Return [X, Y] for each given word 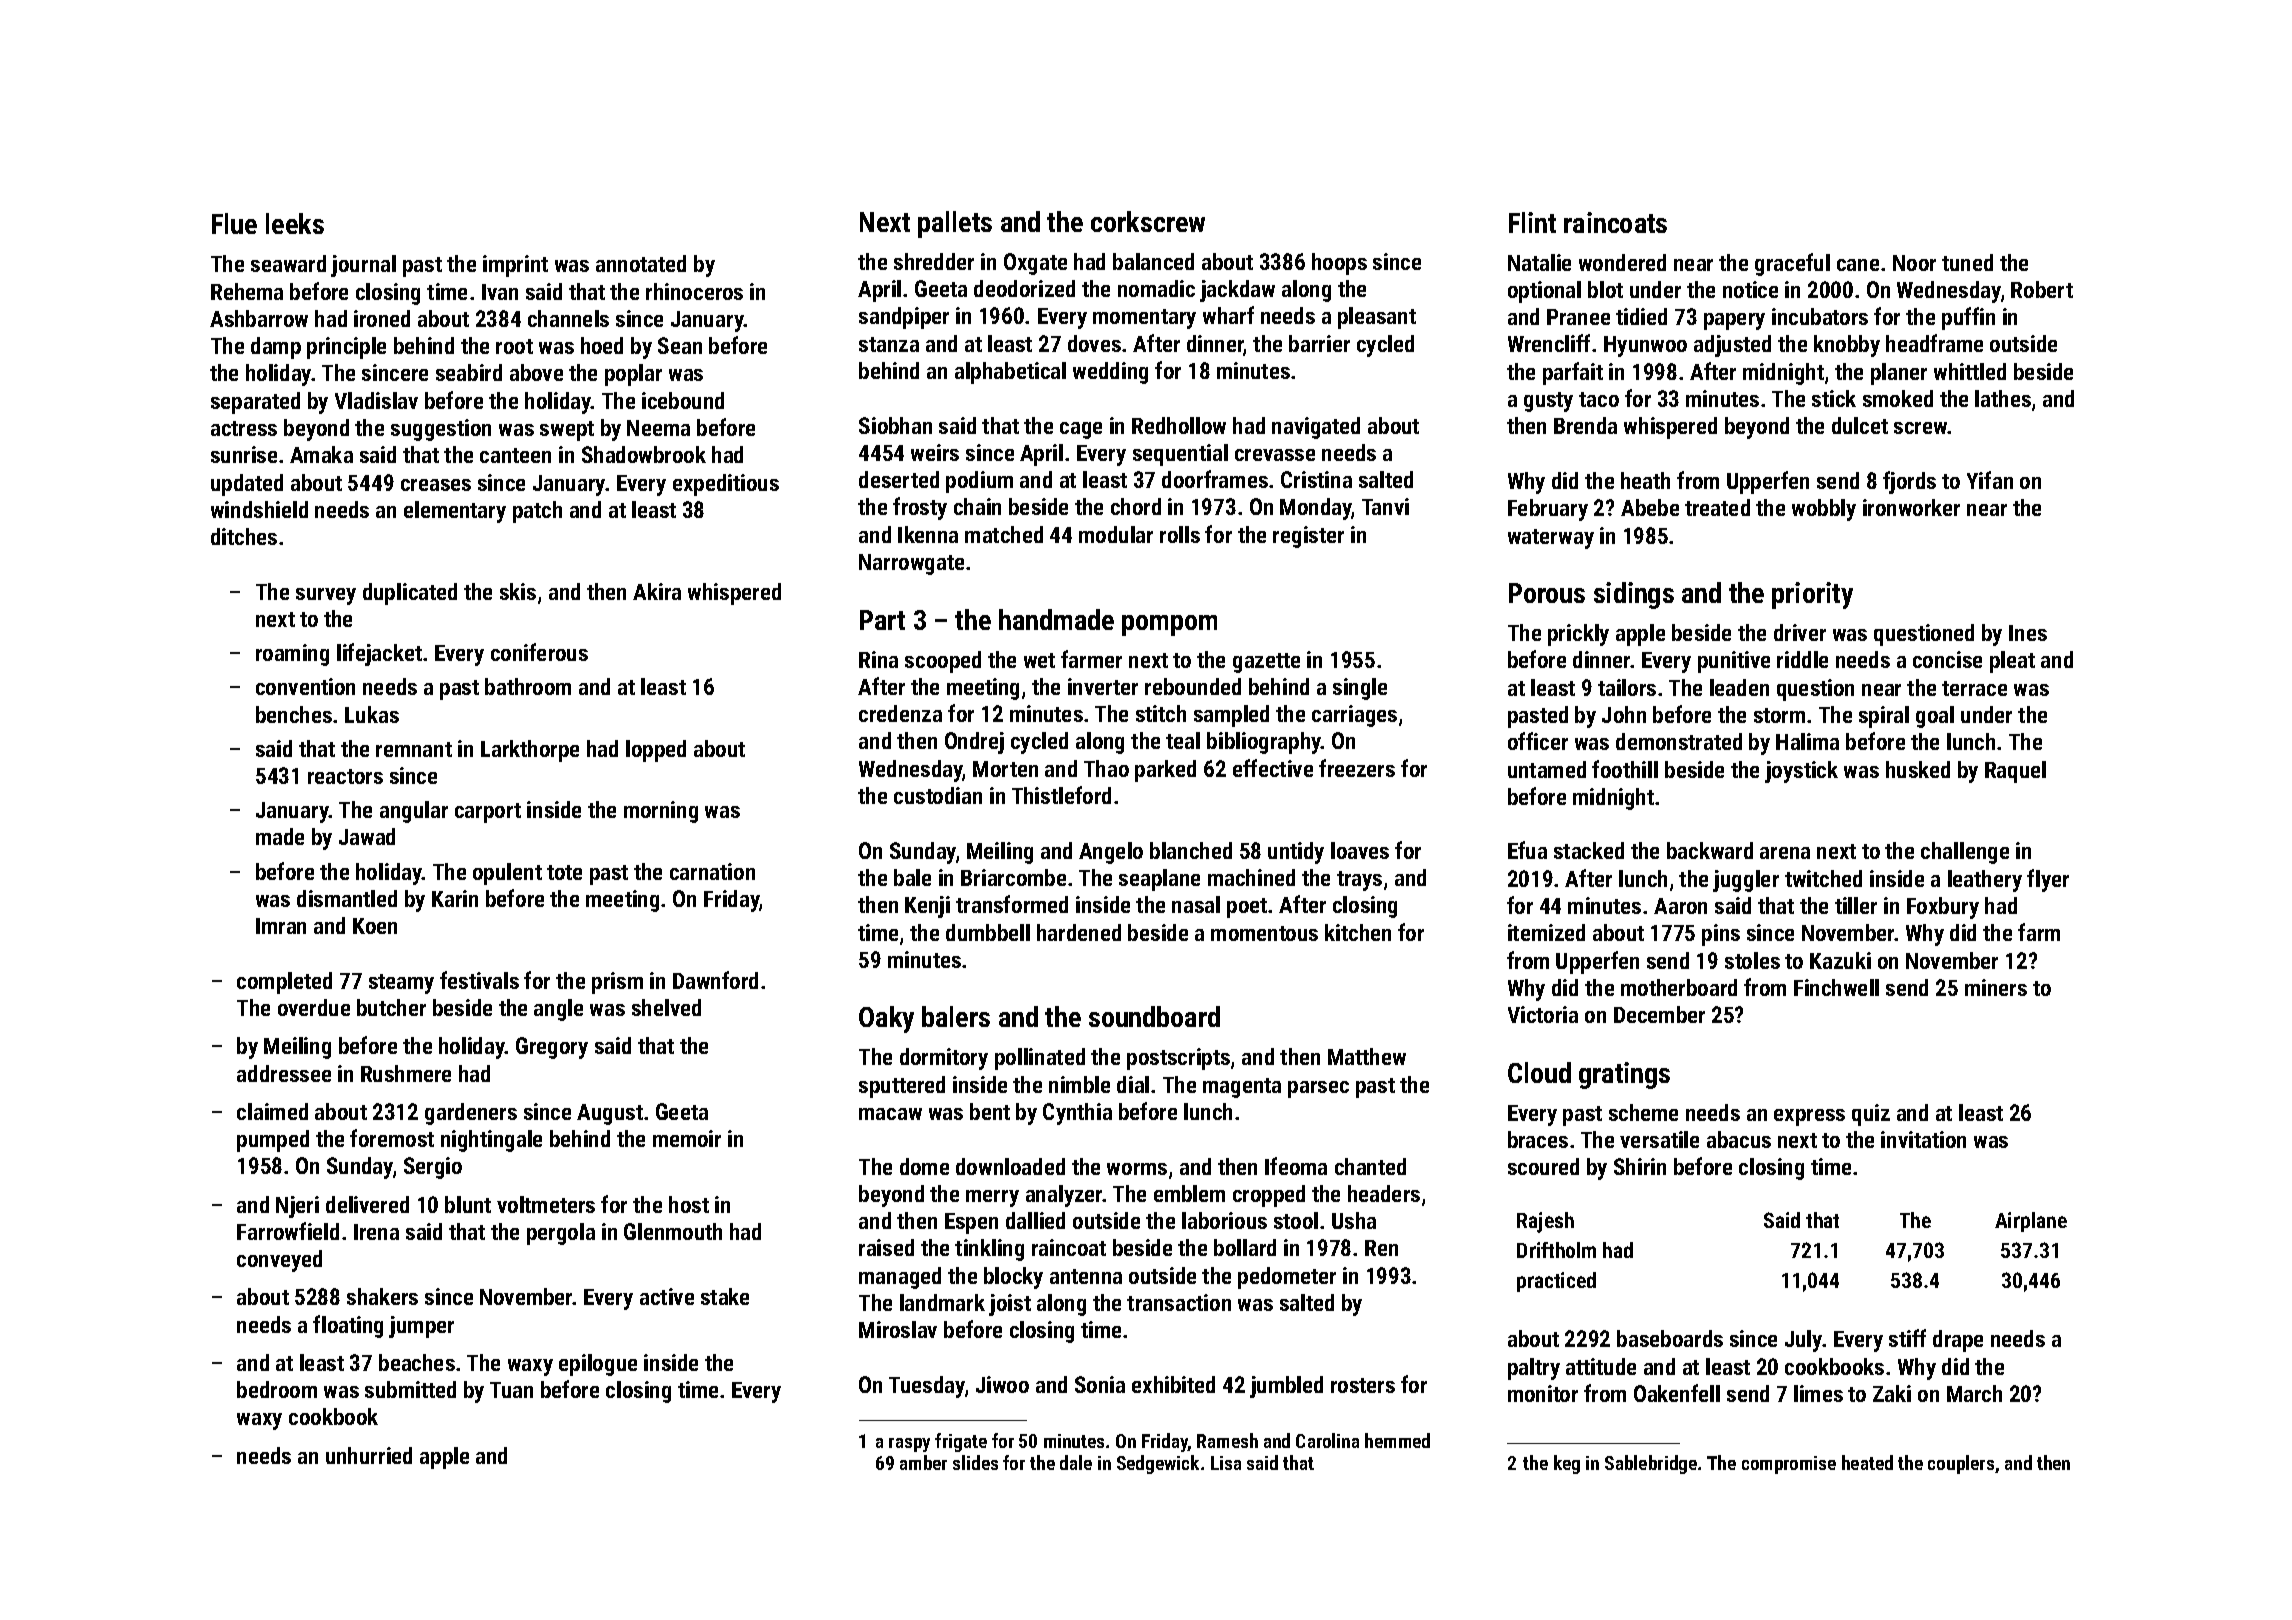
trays [1359, 881]
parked [1165, 771]
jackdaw [1237, 291]
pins [1721, 935]
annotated [641, 263]
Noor [1914, 263]
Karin [455, 898]
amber [923, 1462]
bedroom [277, 1389]
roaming [292, 655]
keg [1567, 1464]
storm [1779, 715]
